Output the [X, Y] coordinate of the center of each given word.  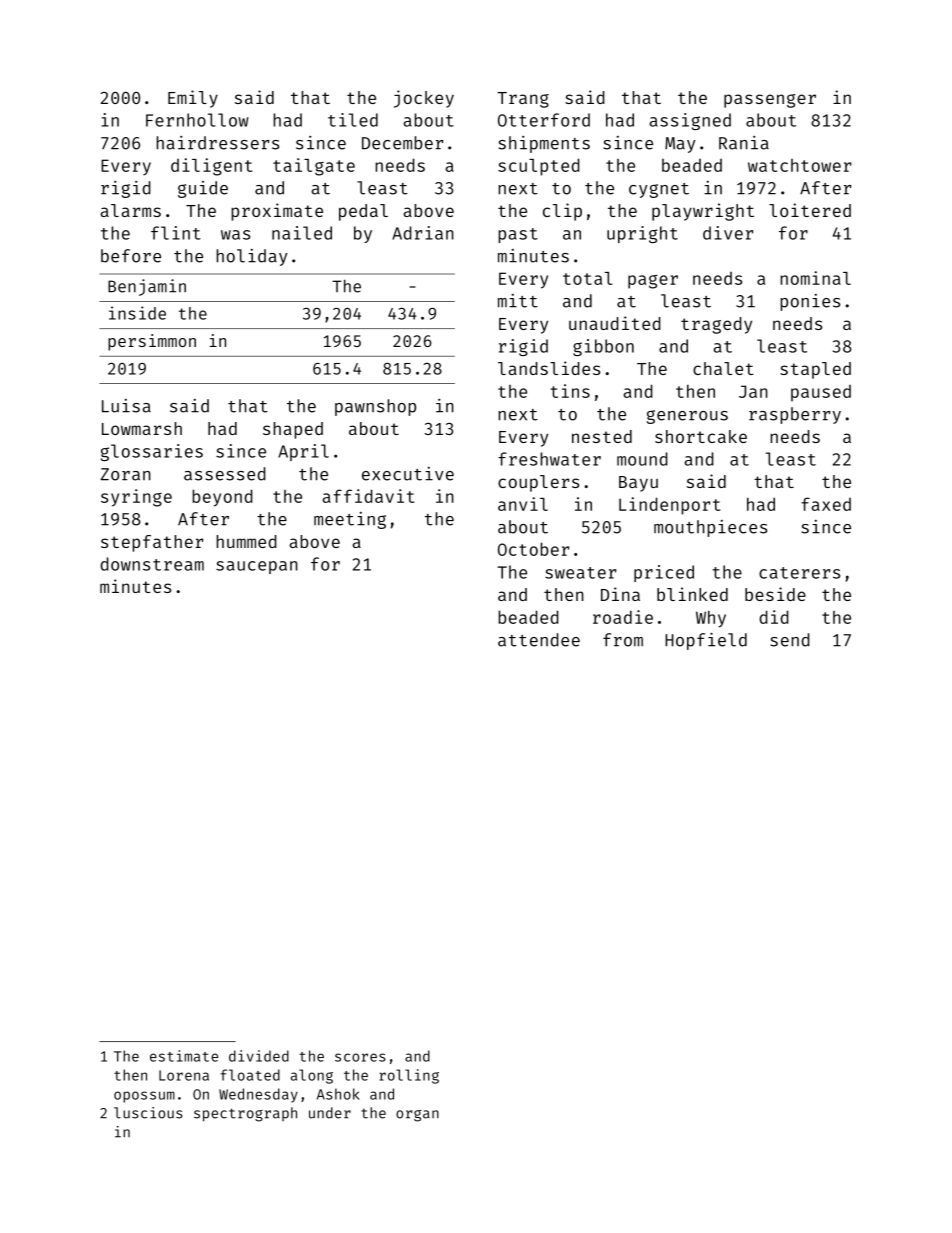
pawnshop [375, 407]
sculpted [539, 167]
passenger [770, 101]
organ [417, 1116]
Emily [193, 99]
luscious [148, 1113]
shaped [293, 430]
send [790, 640]
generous [687, 417]
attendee [539, 640]
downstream [152, 564]
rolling [409, 1076]
